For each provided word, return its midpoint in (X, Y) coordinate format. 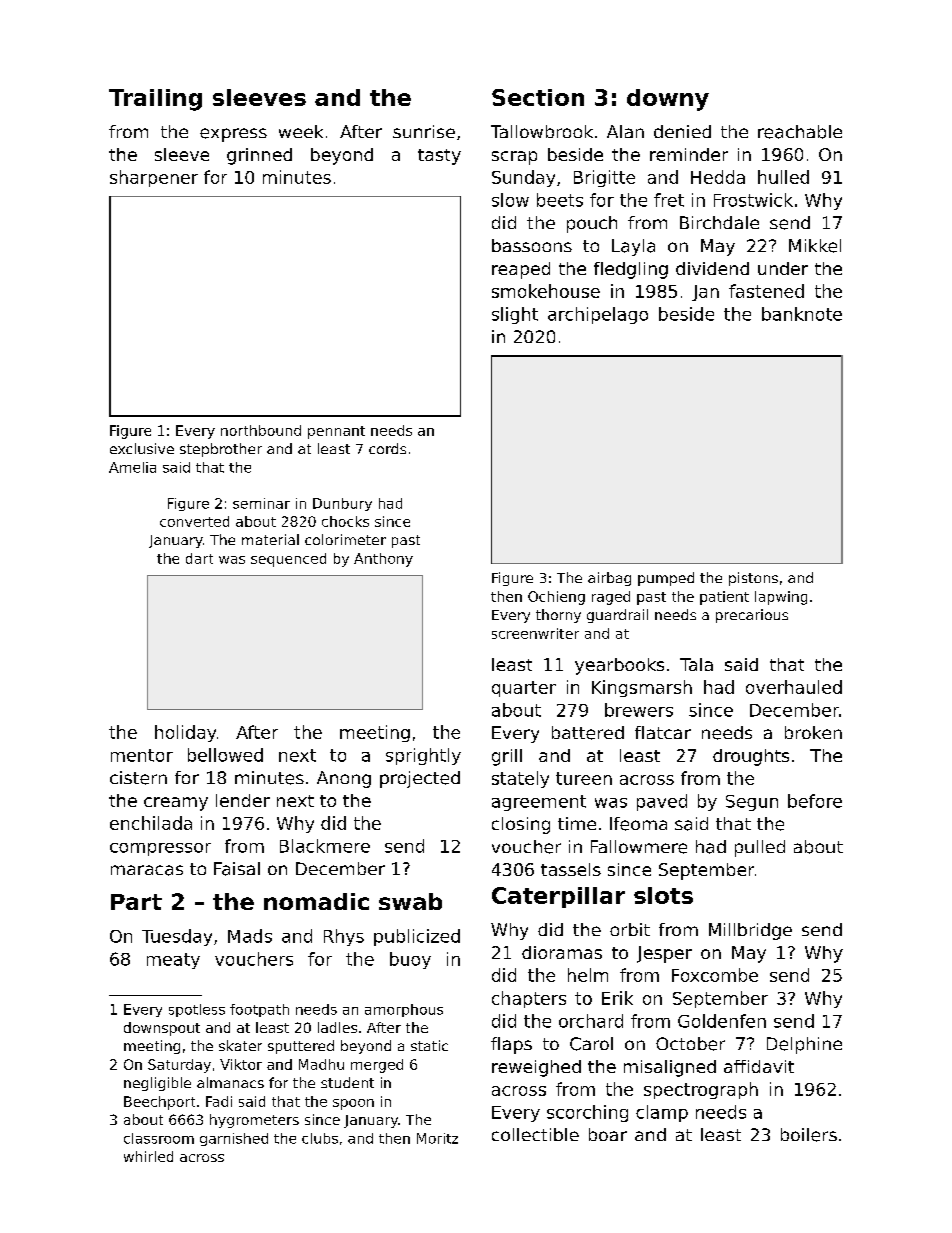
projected (420, 779)
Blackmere (325, 846)
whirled (148, 1156)
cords (387, 448)
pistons (753, 579)
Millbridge (750, 931)
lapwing (781, 598)
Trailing (155, 100)
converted (194, 521)
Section (538, 97)
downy (668, 100)
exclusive (142, 448)
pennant (336, 432)
